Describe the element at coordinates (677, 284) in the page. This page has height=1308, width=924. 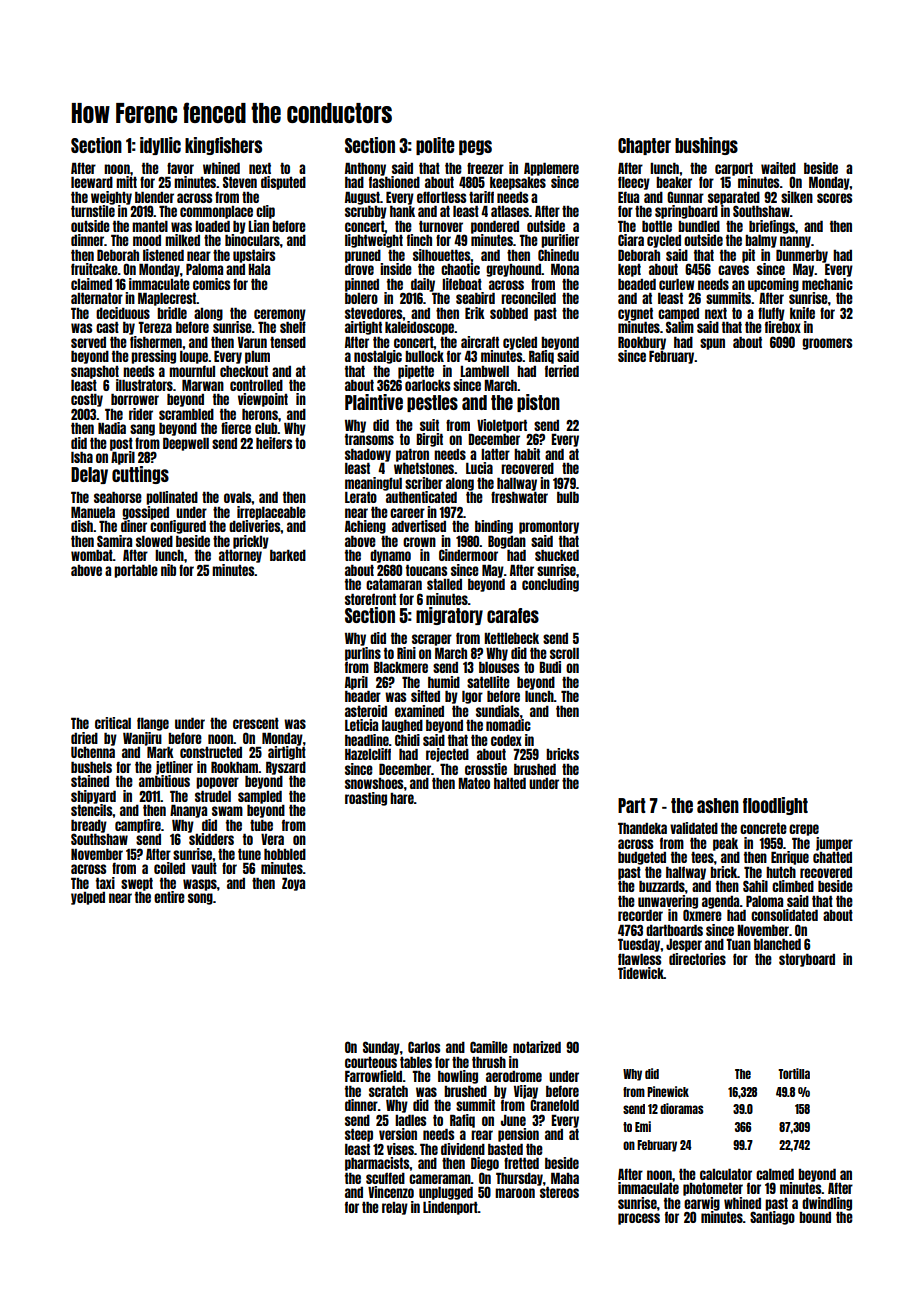
I see `curlew` at that location.
